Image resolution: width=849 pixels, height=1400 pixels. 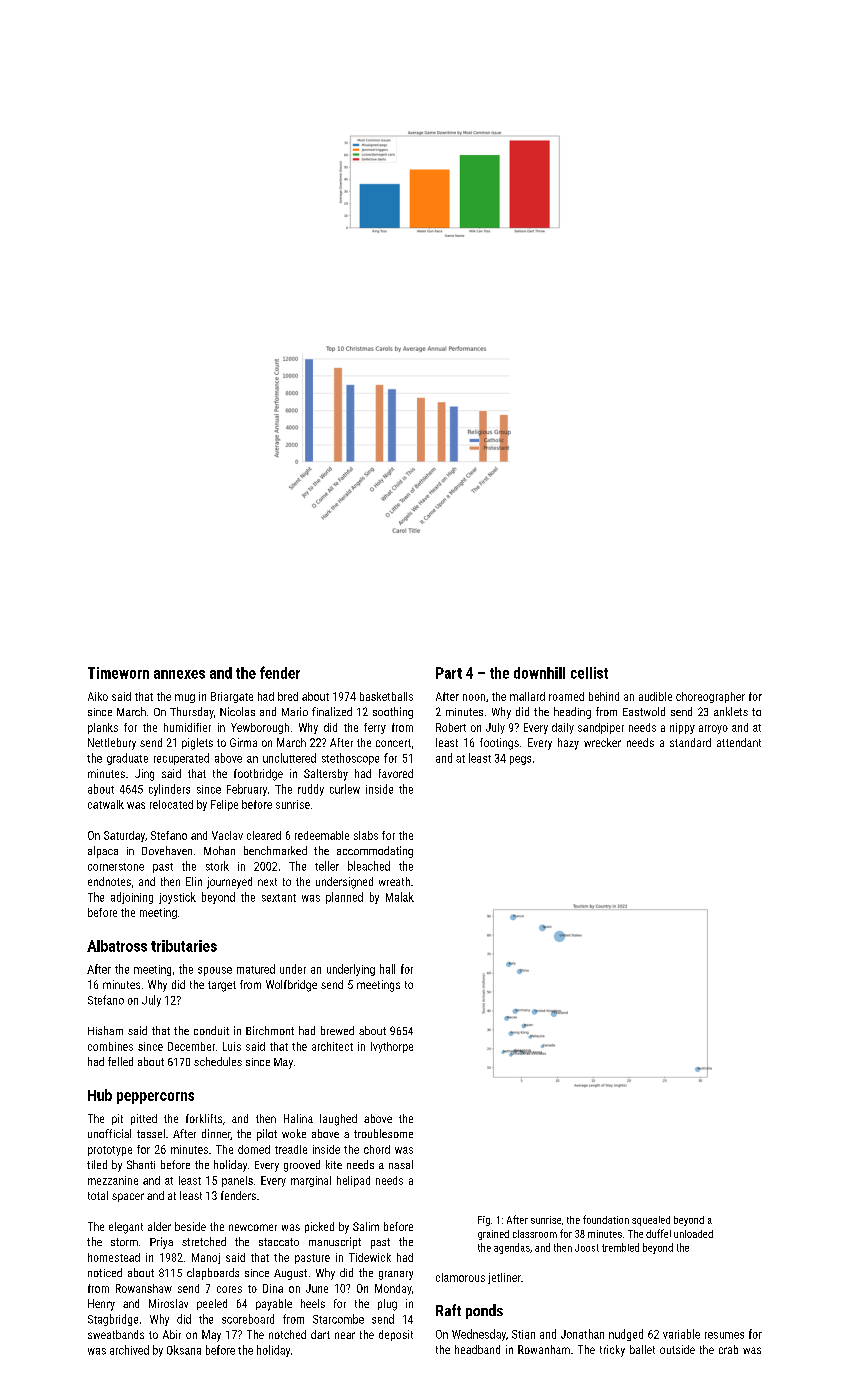 What do you see at coordinates (103, 728) in the screenshot?
I see `planks` at bounding box center [103, 728].
